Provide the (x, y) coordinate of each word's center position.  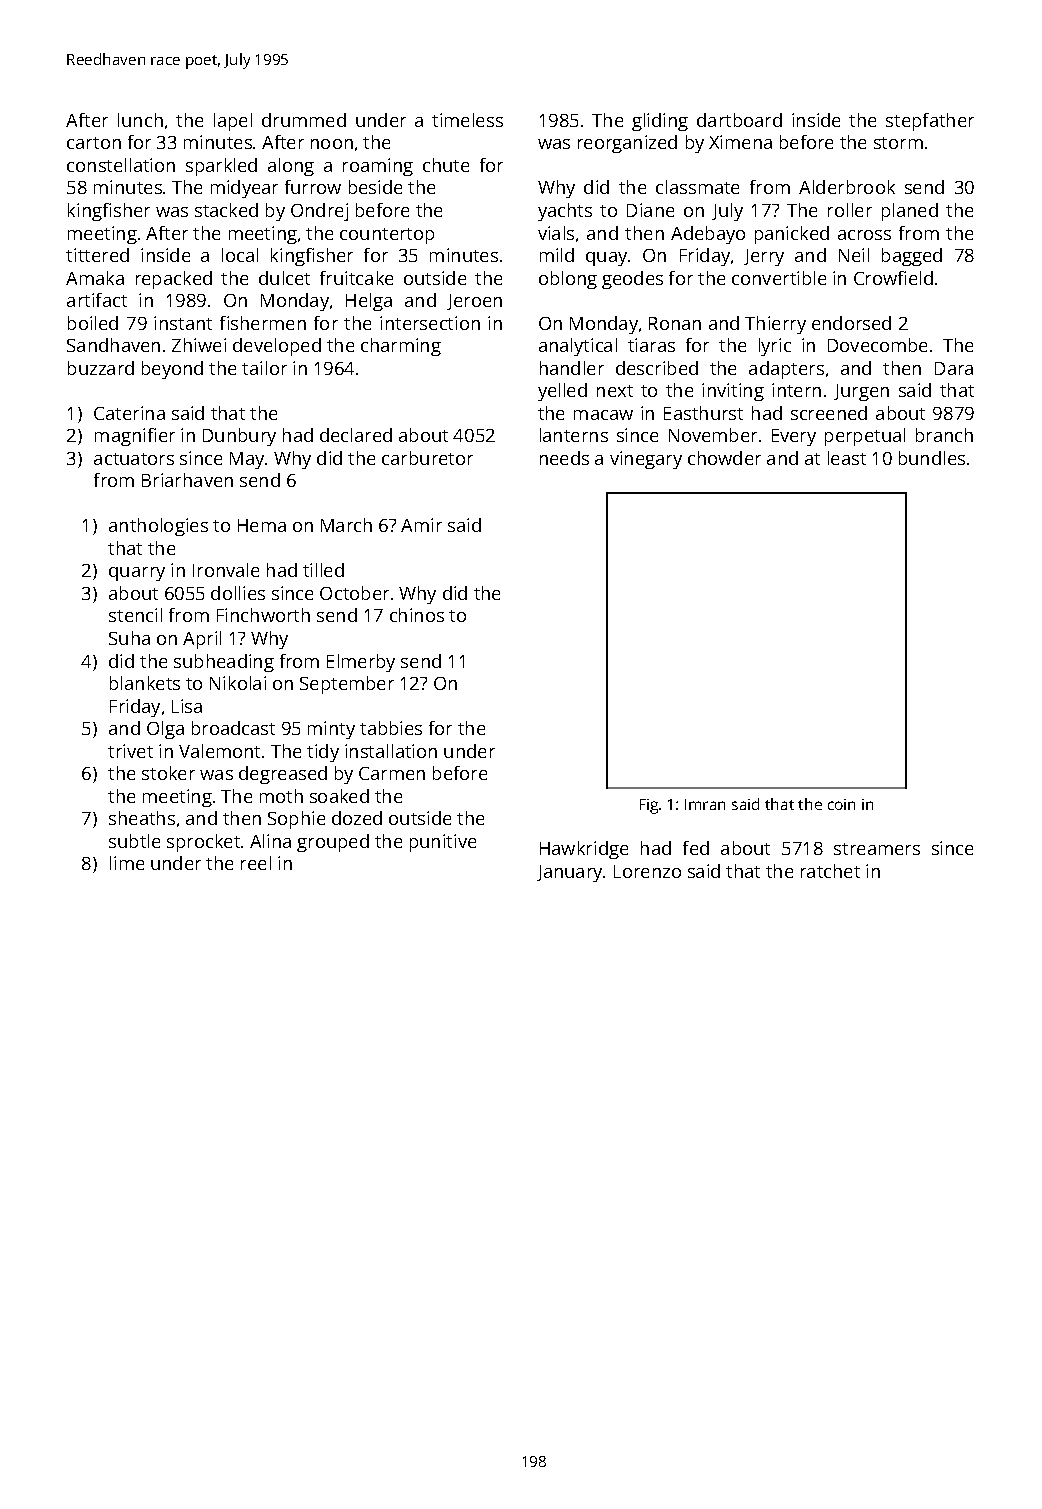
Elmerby (361, 663)
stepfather (930, 122)
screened (829, 413)
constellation (121, 165)
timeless (467, 120)
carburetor (427, 458)
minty (331, 730)
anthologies (158, 527)
